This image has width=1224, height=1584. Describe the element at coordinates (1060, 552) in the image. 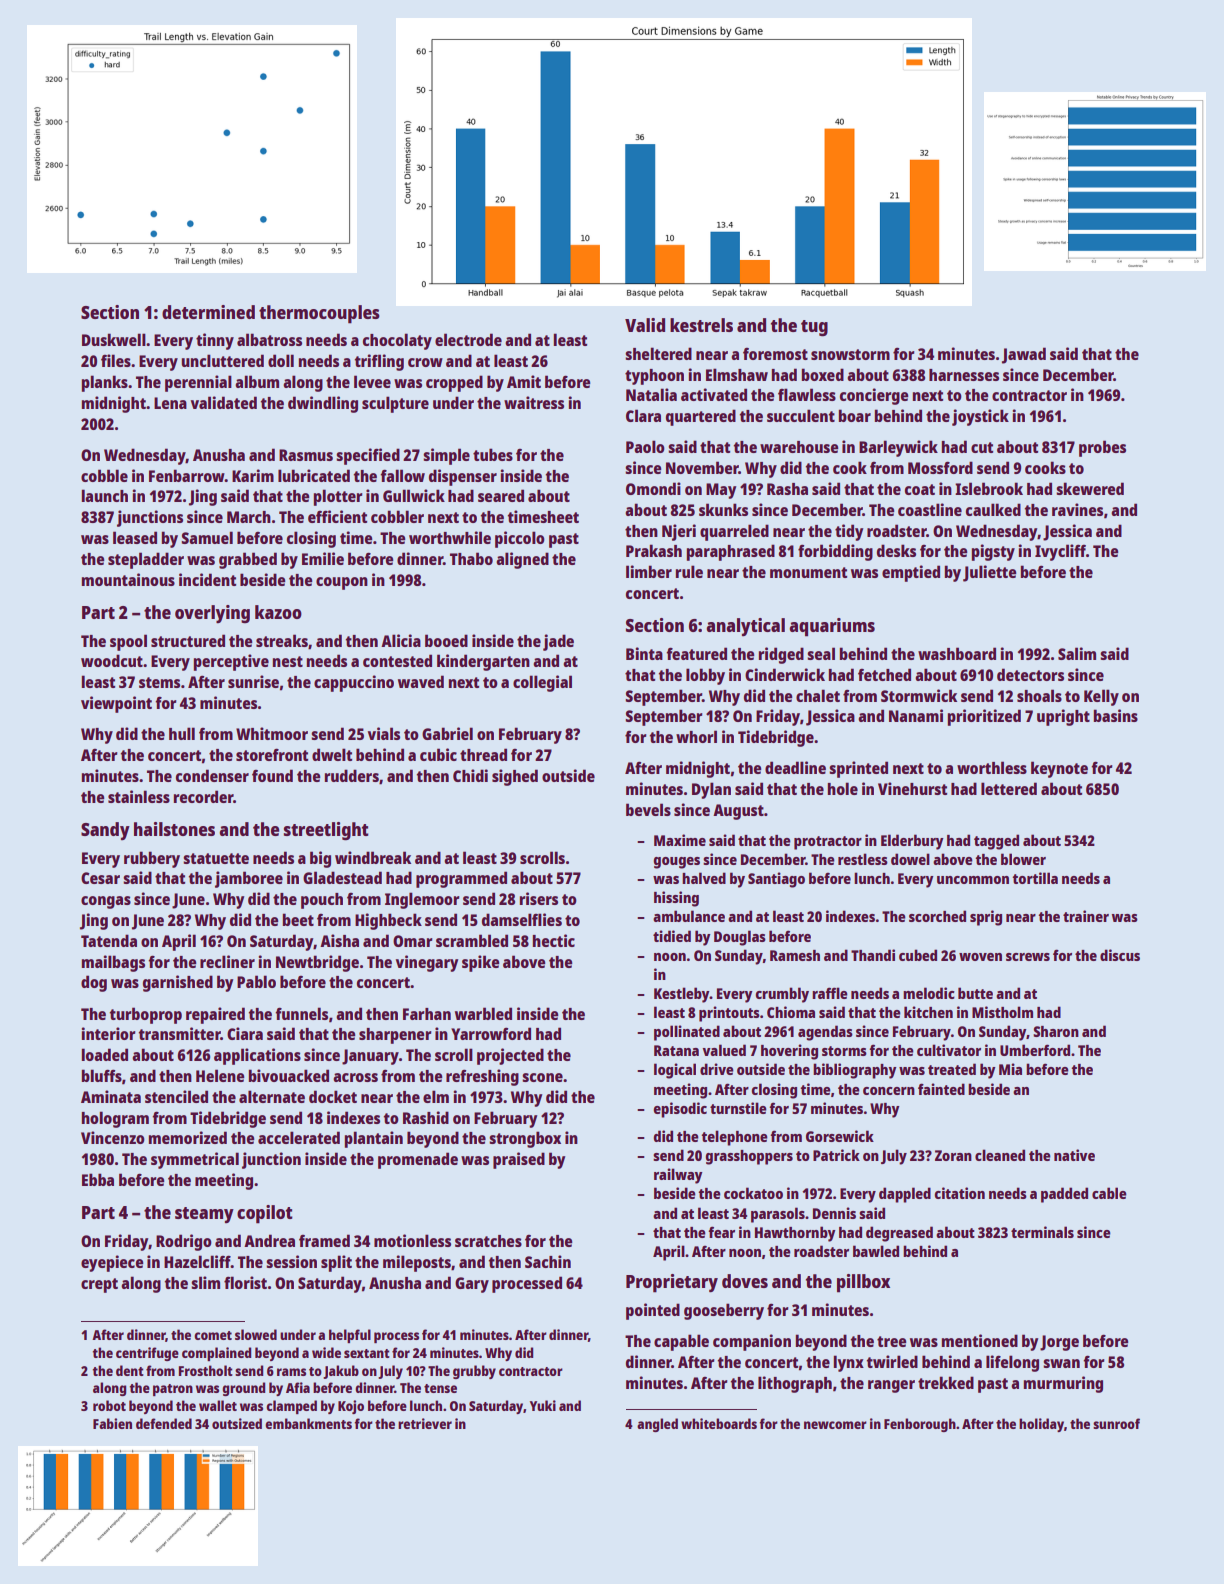

I see `Ivycliff` at that location.
